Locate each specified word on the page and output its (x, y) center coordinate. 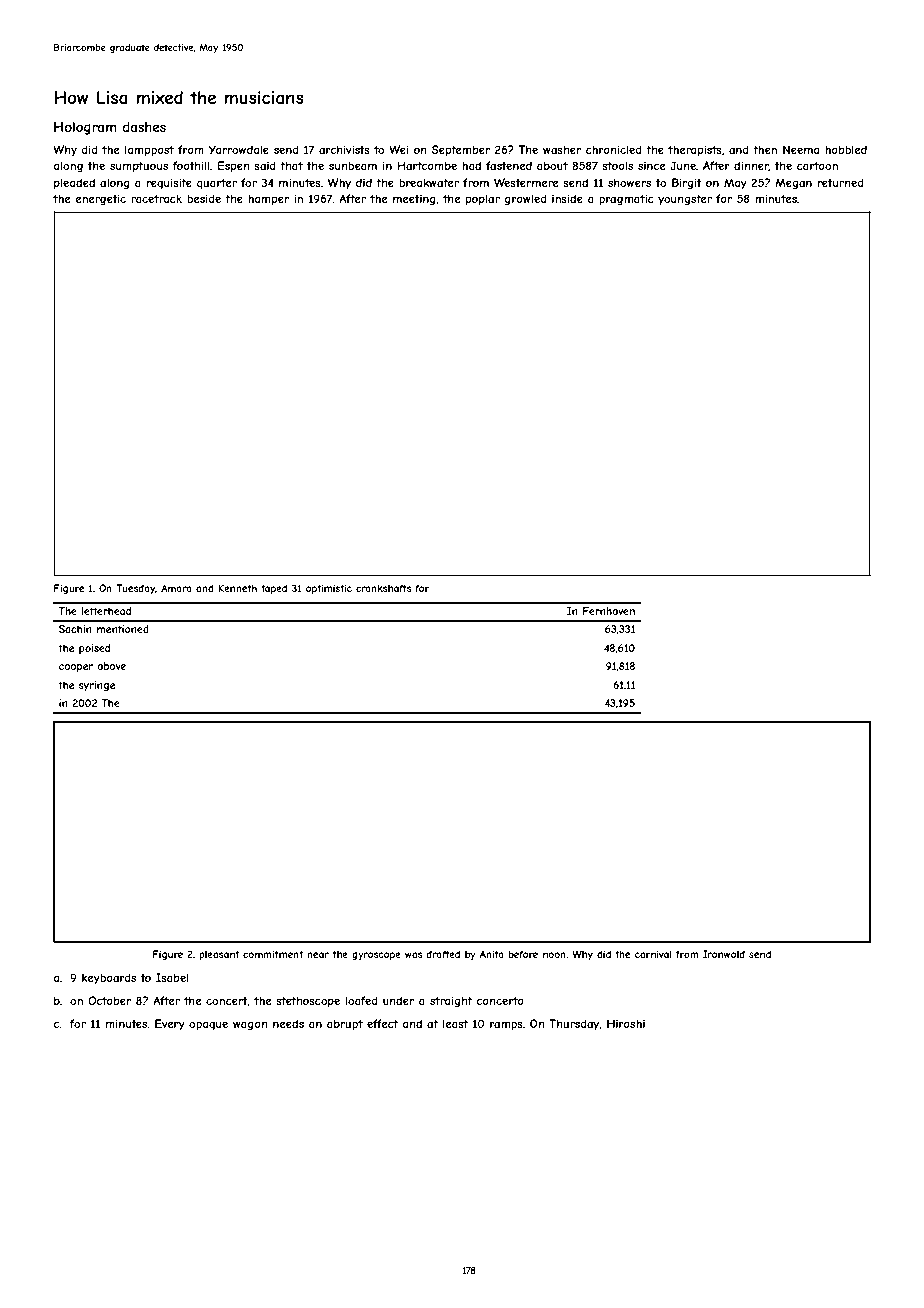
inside (567, 198)
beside (204, 198)
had (471, 165)
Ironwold (724, 954)
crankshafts (383, 588)
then (765, 149)
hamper (268, 199)
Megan (793, 183)
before (523, 954)
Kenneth (237, 588)
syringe (97, 686)
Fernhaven (609, 611)
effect (382, 1023)
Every (170, 1024)
